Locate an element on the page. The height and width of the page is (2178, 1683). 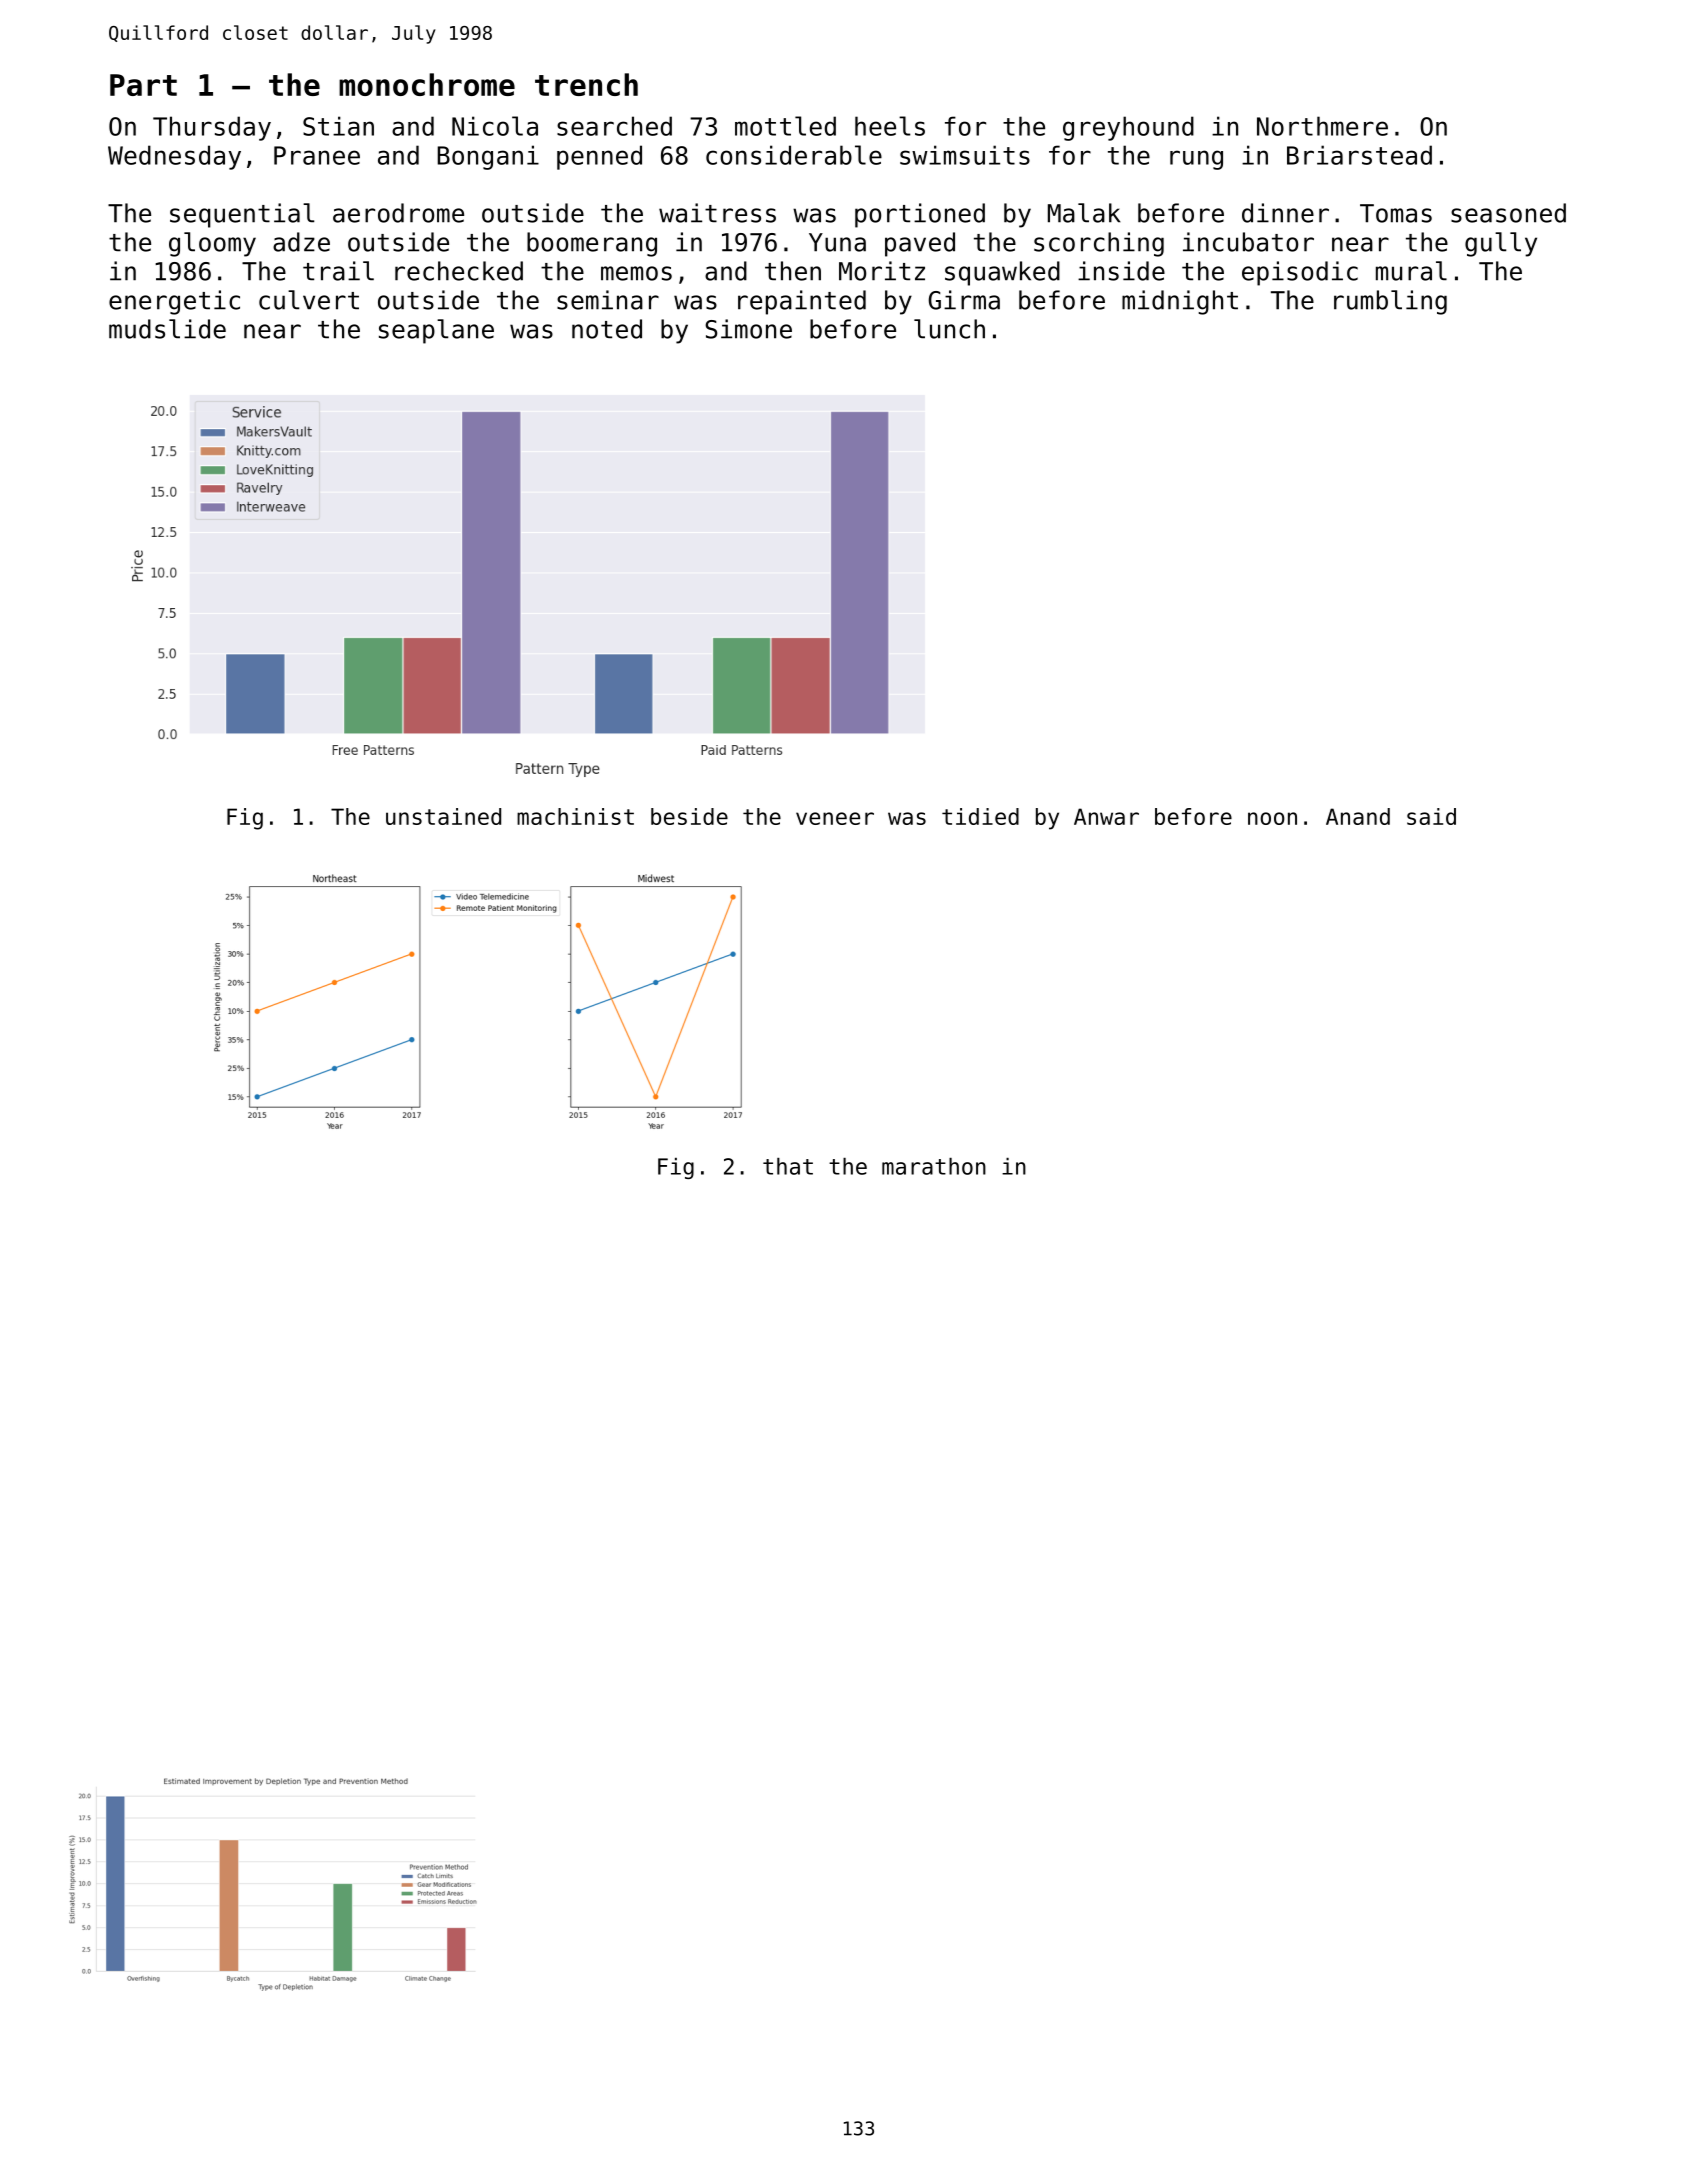
lunch is located at coordinates (949, 329).
